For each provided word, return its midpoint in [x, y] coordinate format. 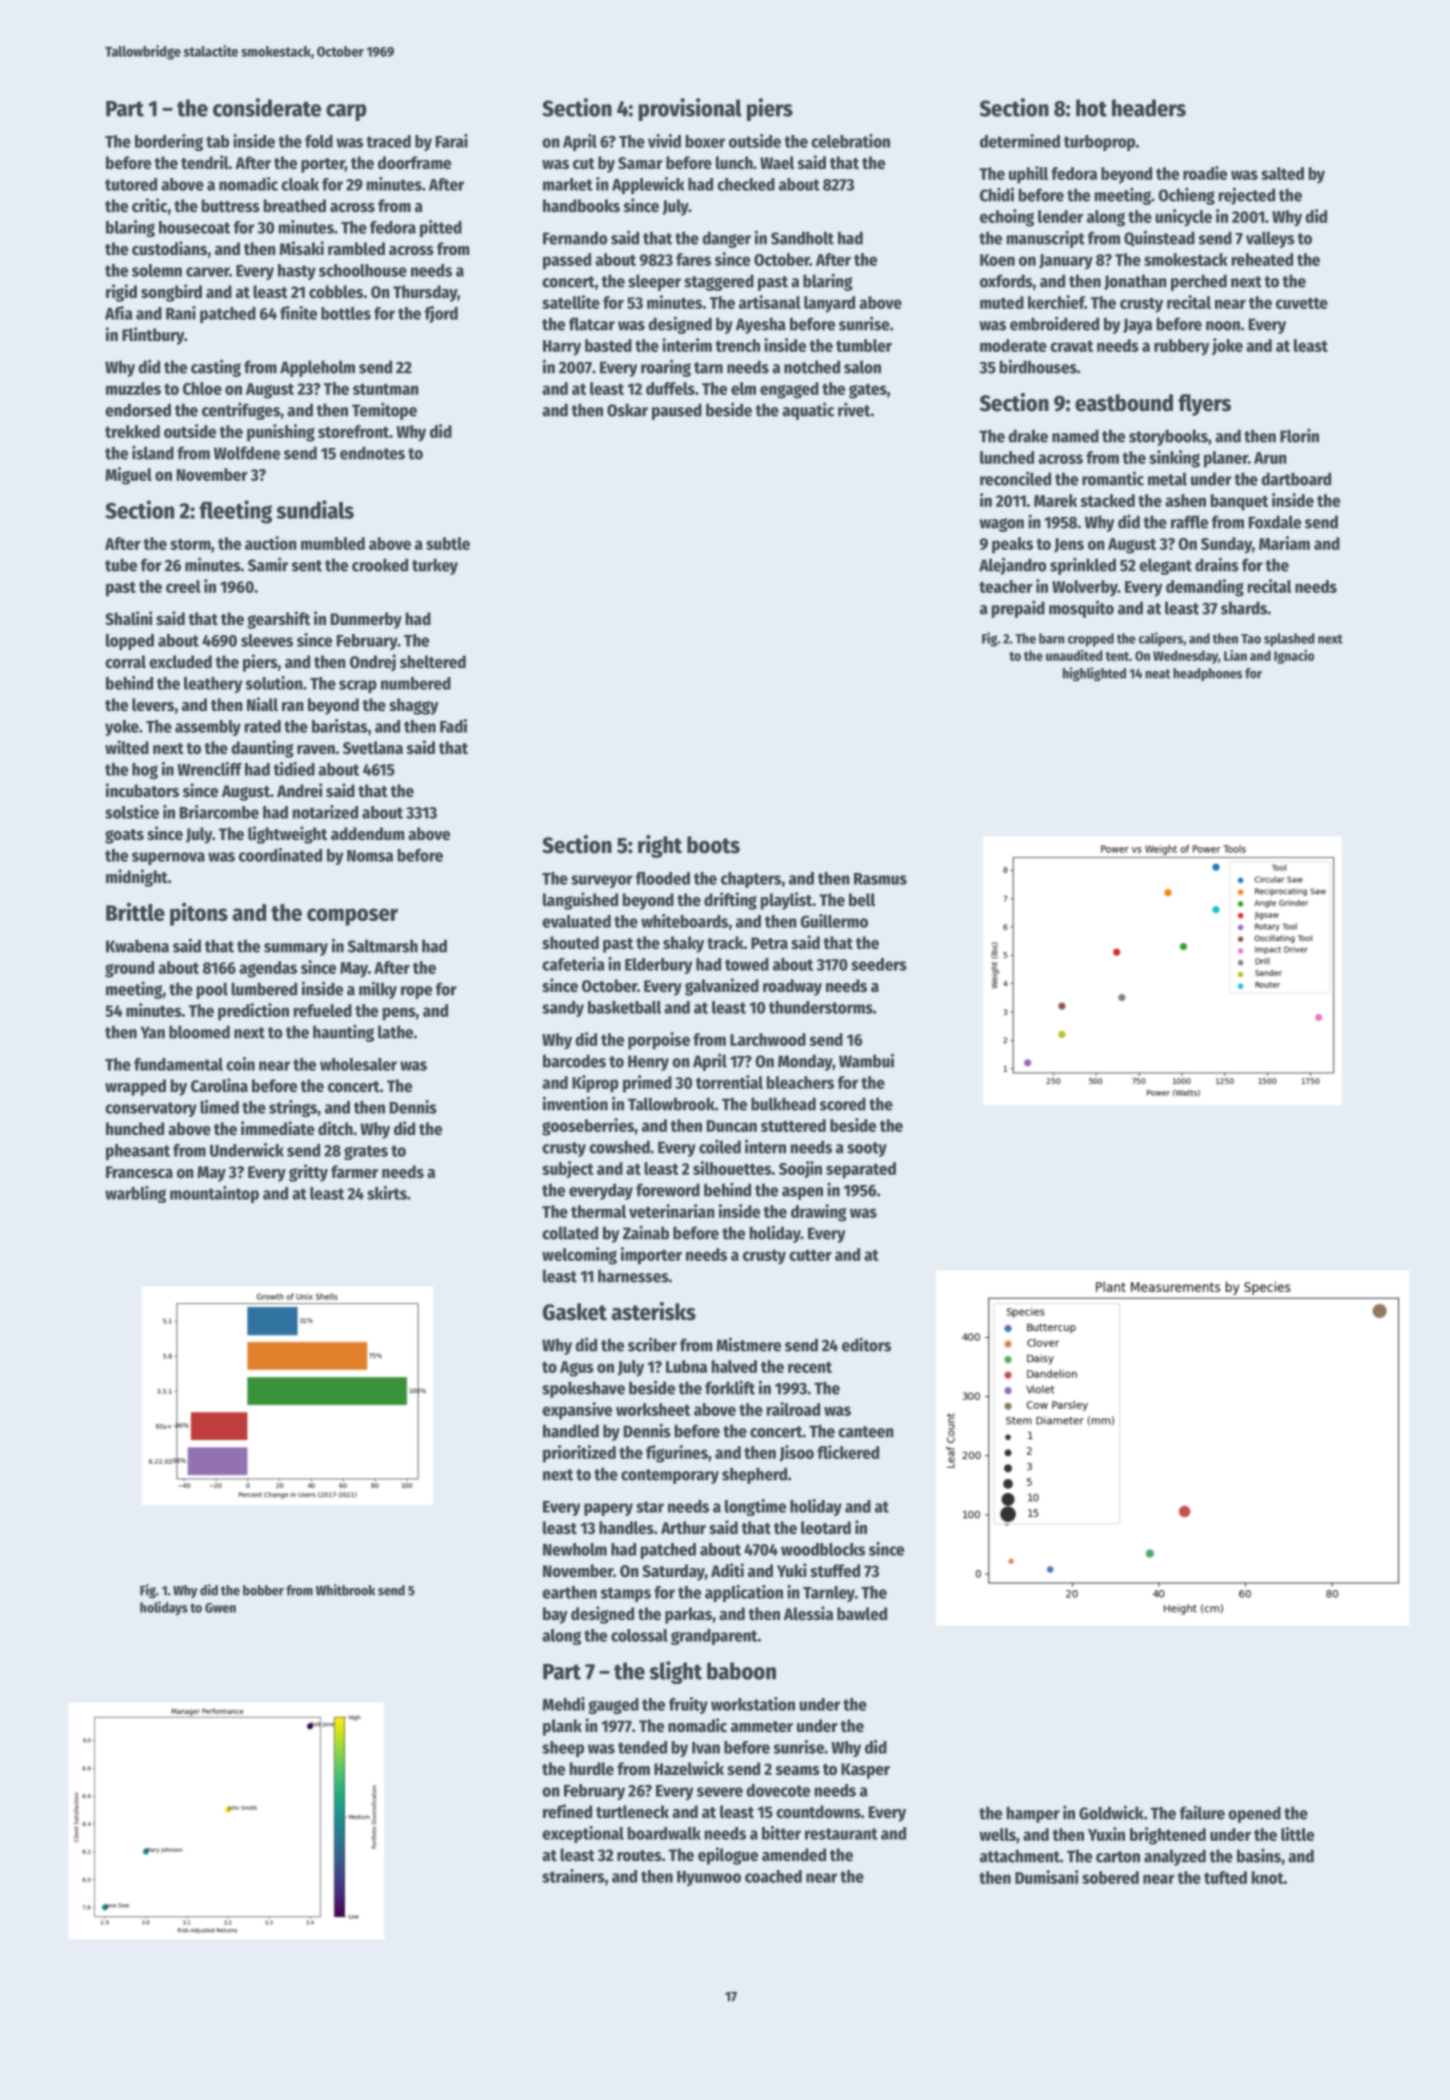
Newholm [575, 1549]
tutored [131, 184]
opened [1254, 1814]
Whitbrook [345, 1590]
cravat [1071, 346]
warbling [135, 1194]
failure [1202, 1812]
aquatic [808, 411]
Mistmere [748, 1344]
